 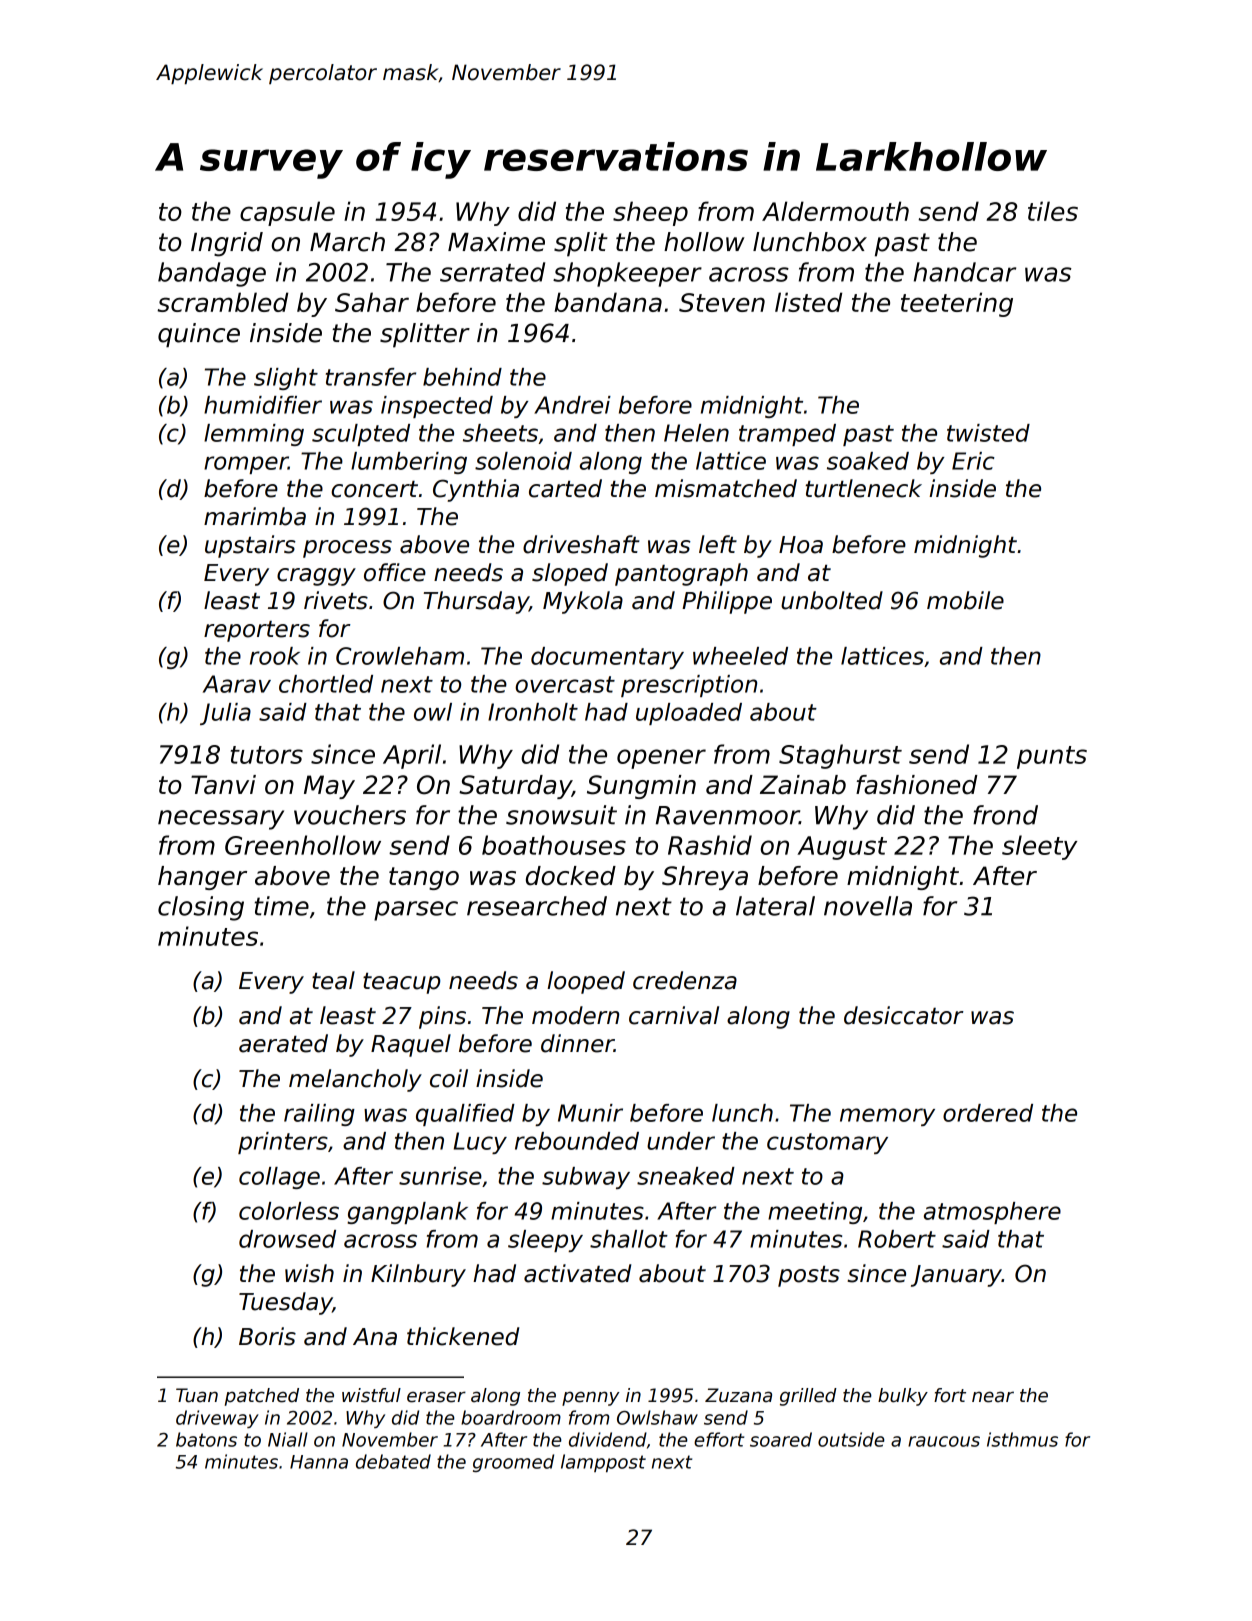 What do you see at coordinates (674, 1015) in the document?
I see `carnival` at bounding box center [674, 1015].
